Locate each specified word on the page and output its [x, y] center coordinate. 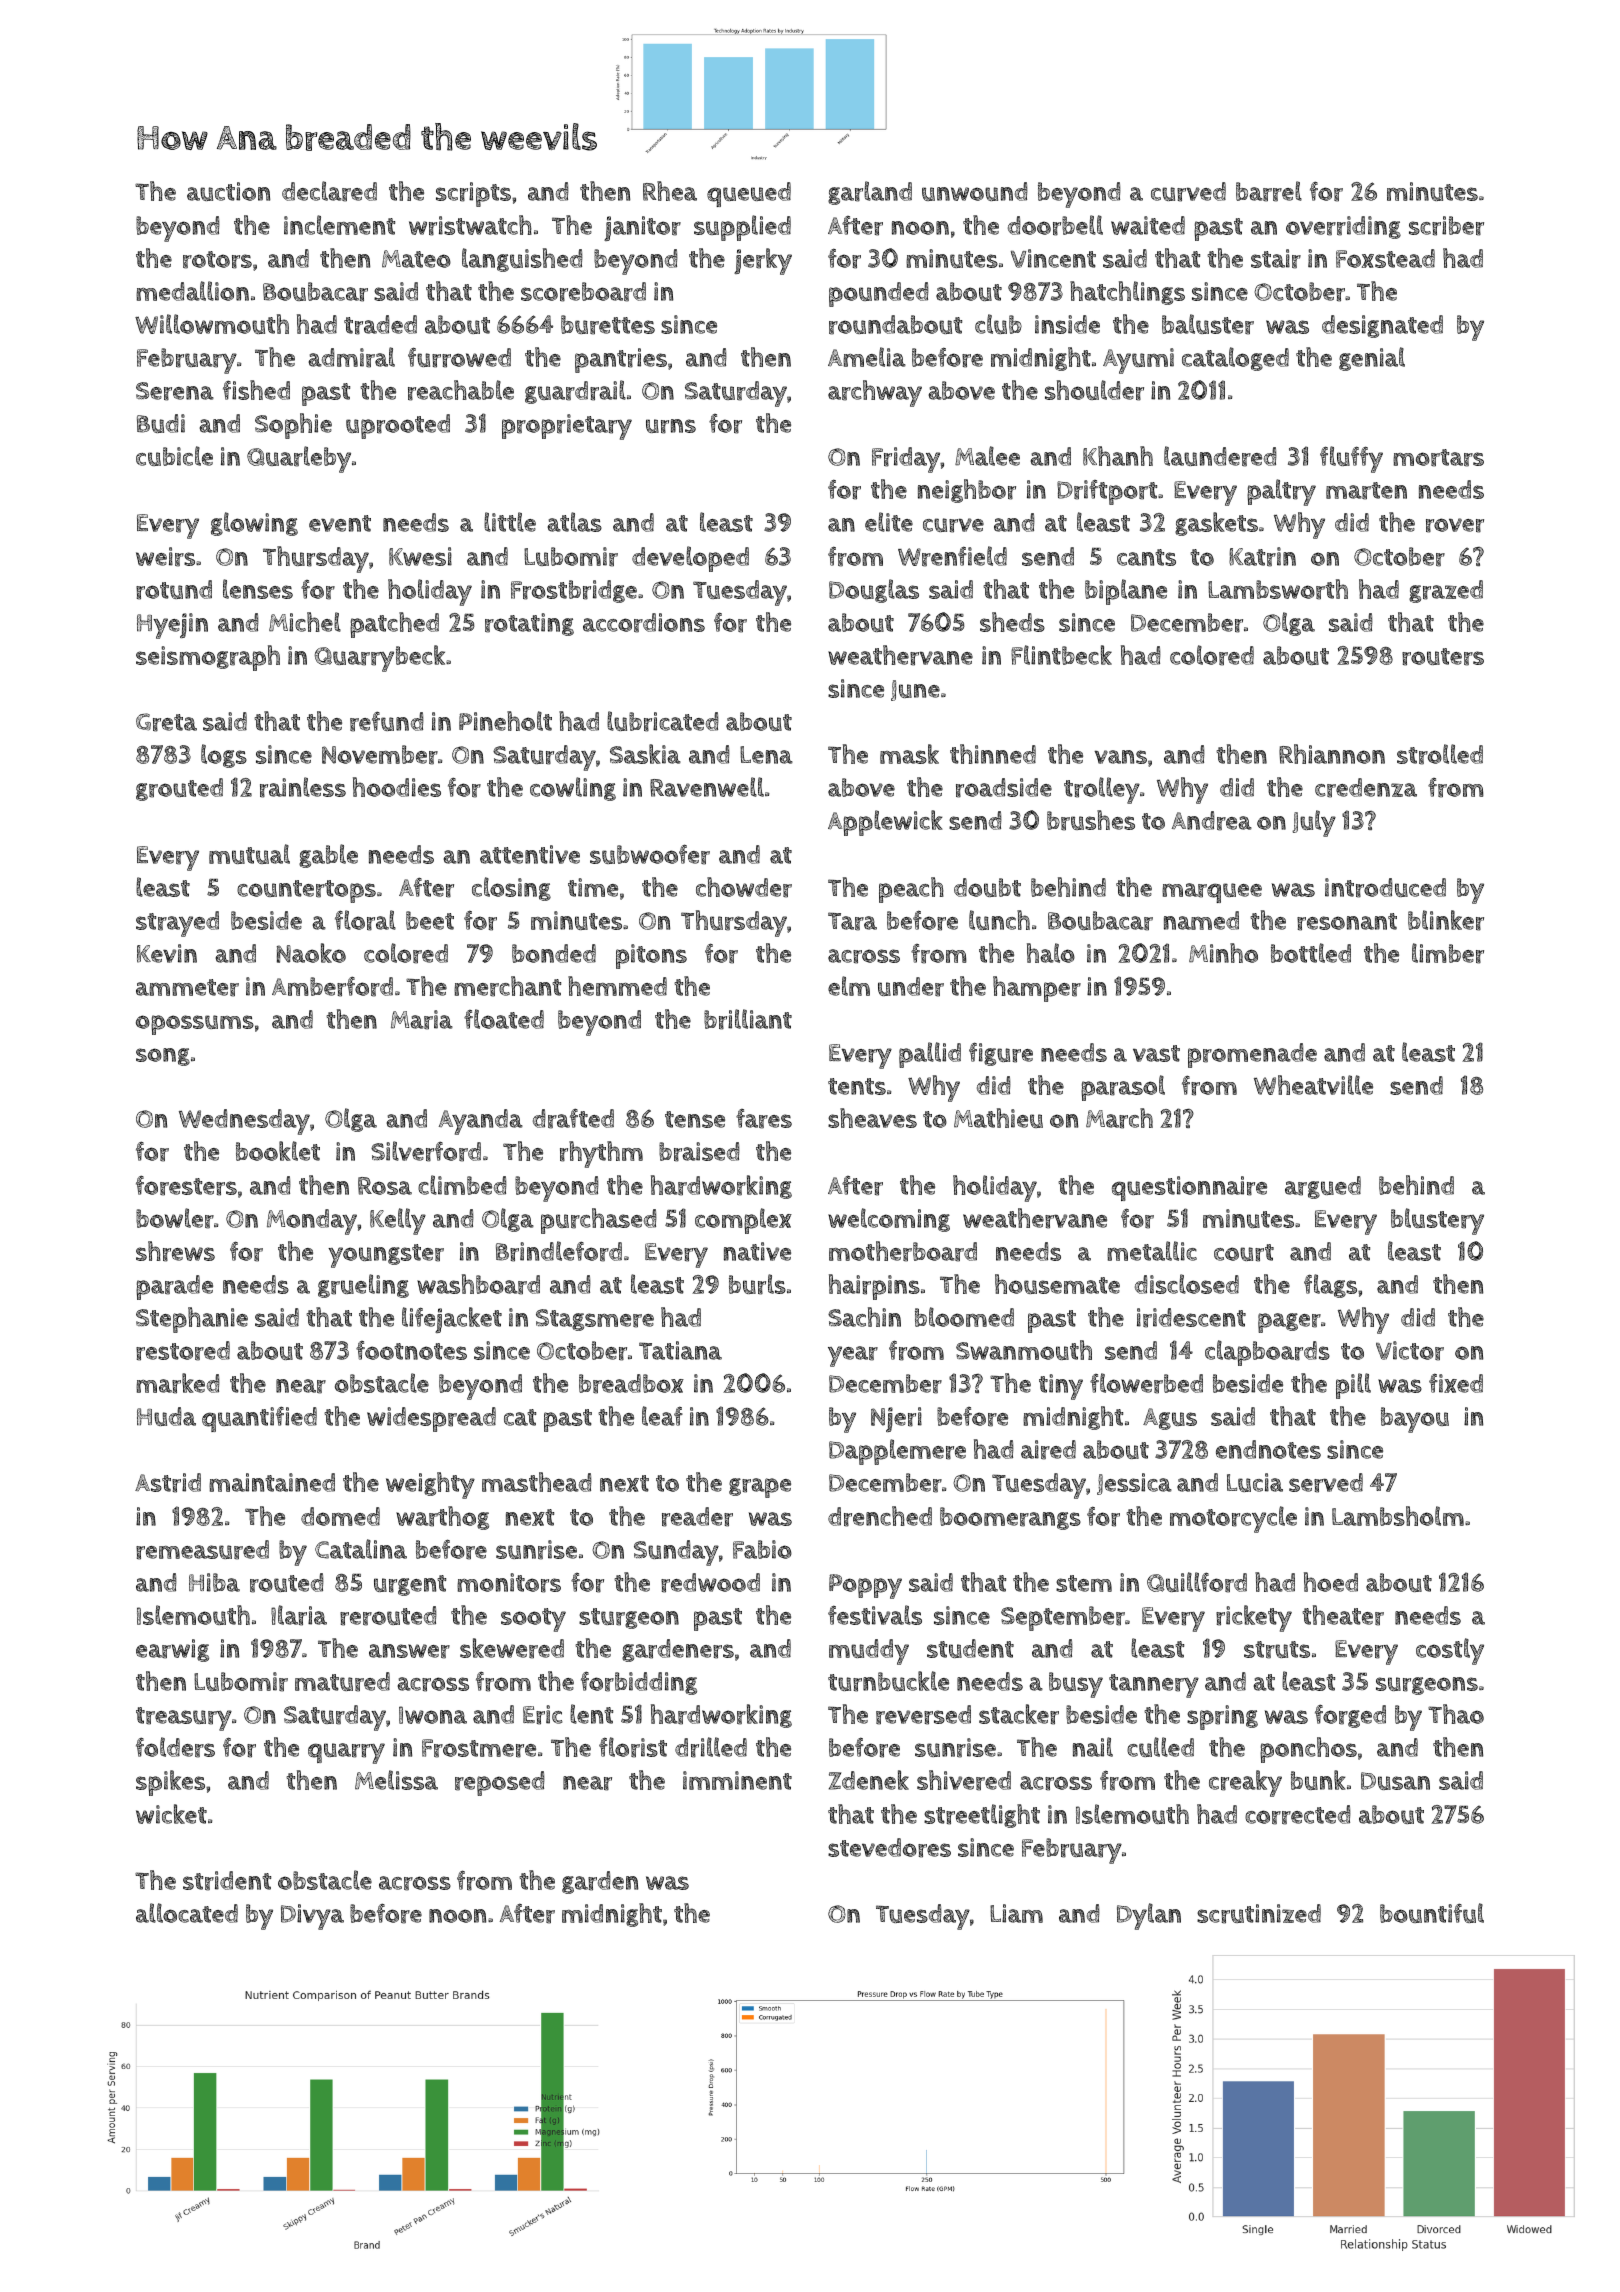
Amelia [867, 357]
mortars [1438, 458]
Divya [312, 1917]
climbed [462, 1185]
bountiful [1432, 1913]
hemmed [617, 986]
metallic [1152, 1251]
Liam [1016, 1913]
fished [256, 390]
